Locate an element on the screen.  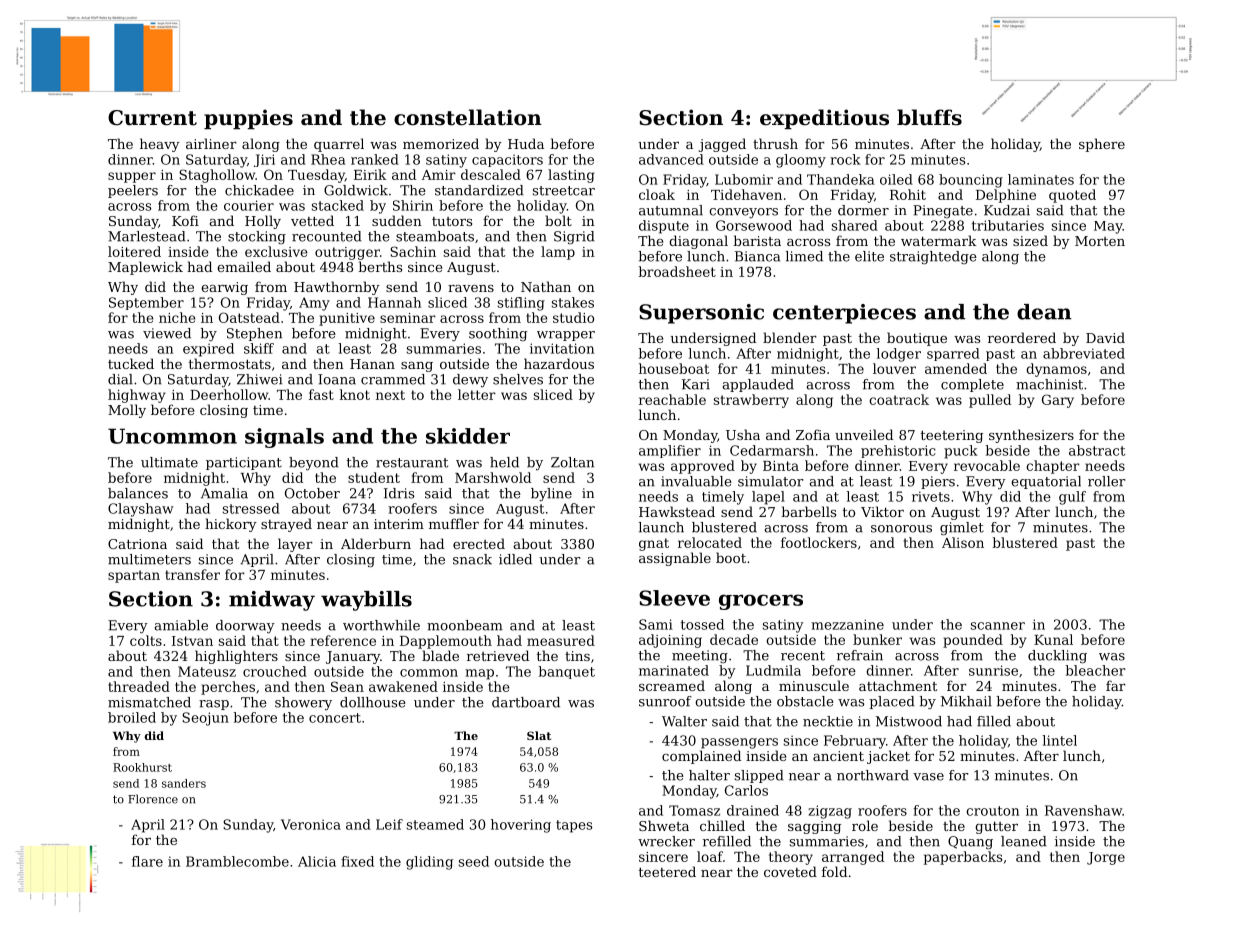
bouncing is located at coordinates (971, 181).
